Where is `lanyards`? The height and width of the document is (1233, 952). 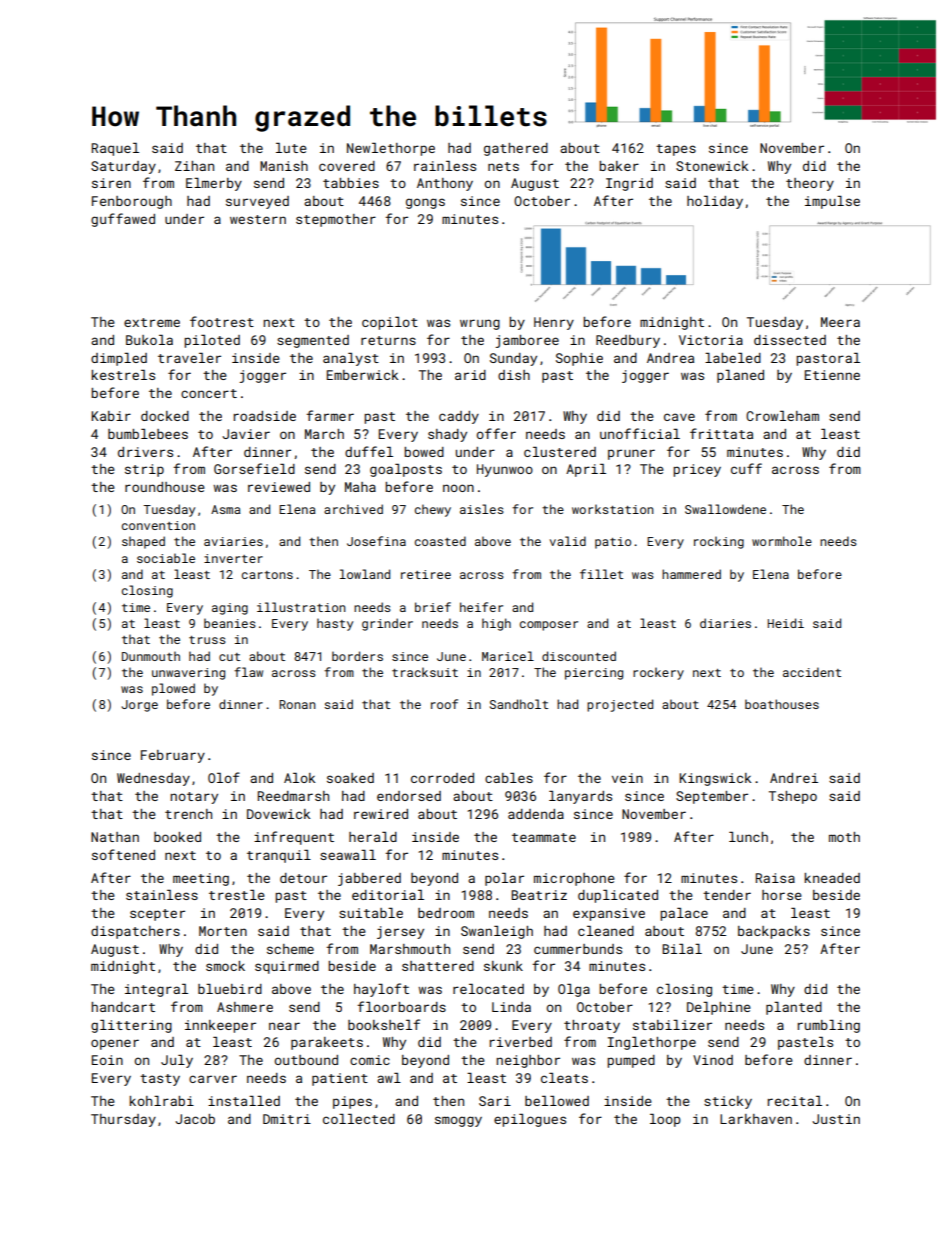
lanyards is located at coordinates (580, 797).
